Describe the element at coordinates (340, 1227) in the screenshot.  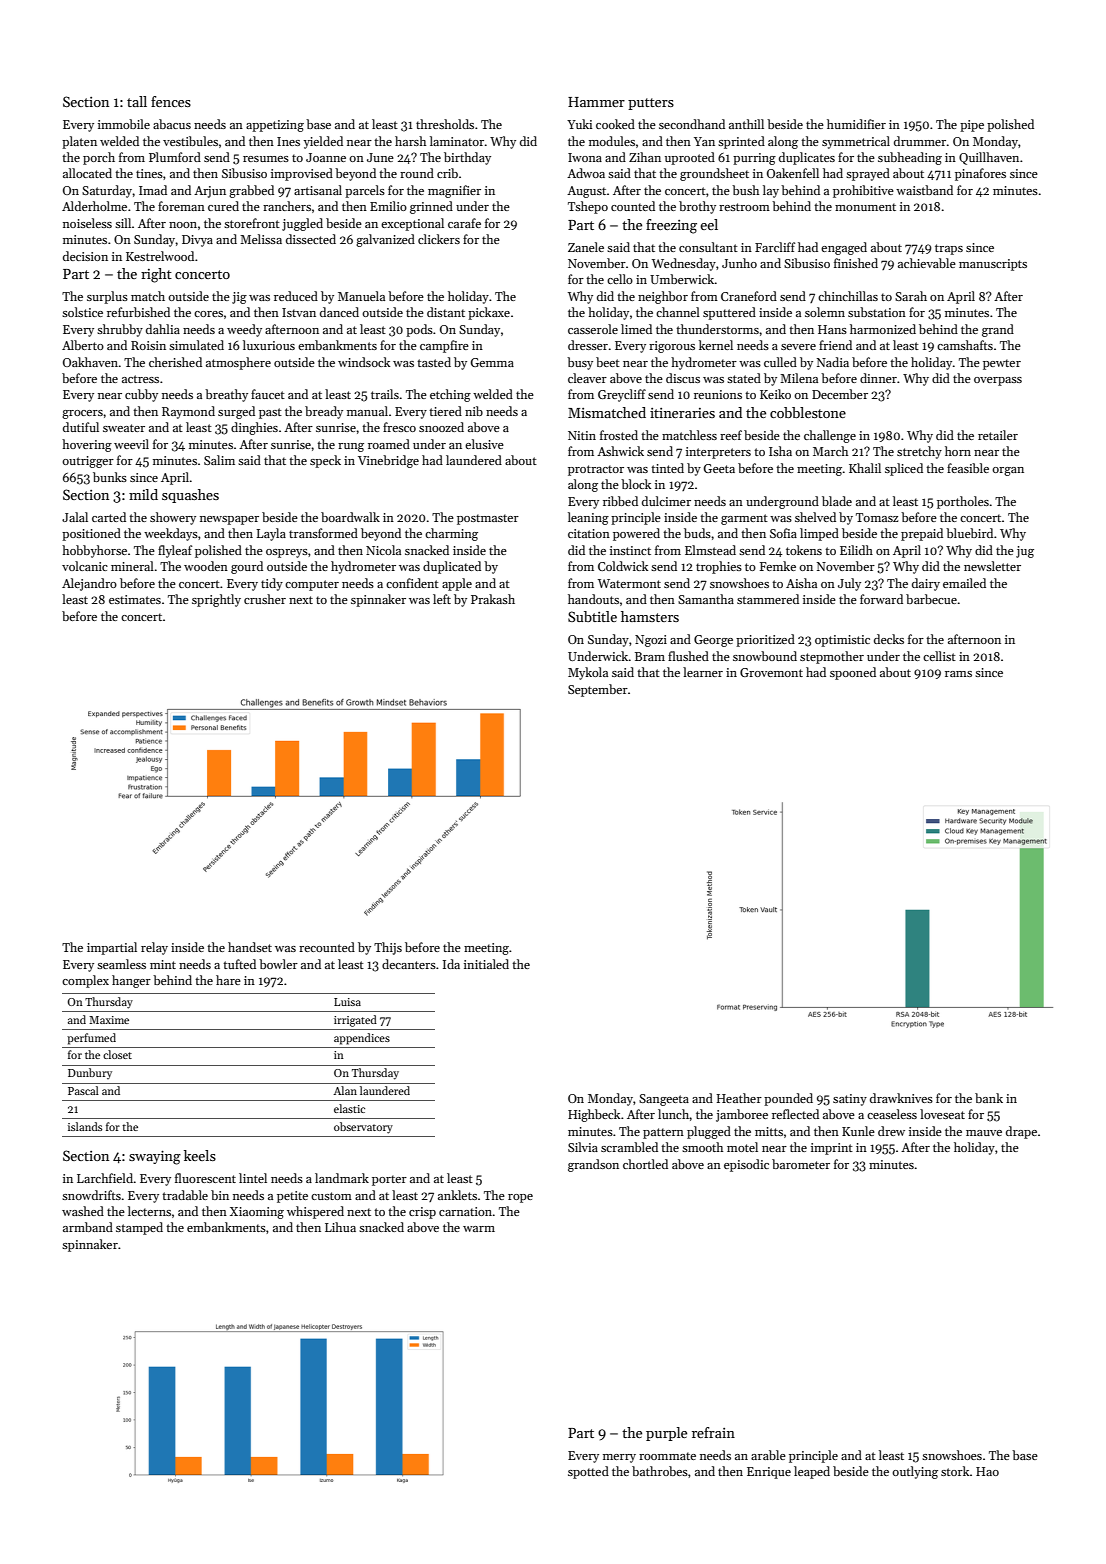
I see `Lihua` at that location.
